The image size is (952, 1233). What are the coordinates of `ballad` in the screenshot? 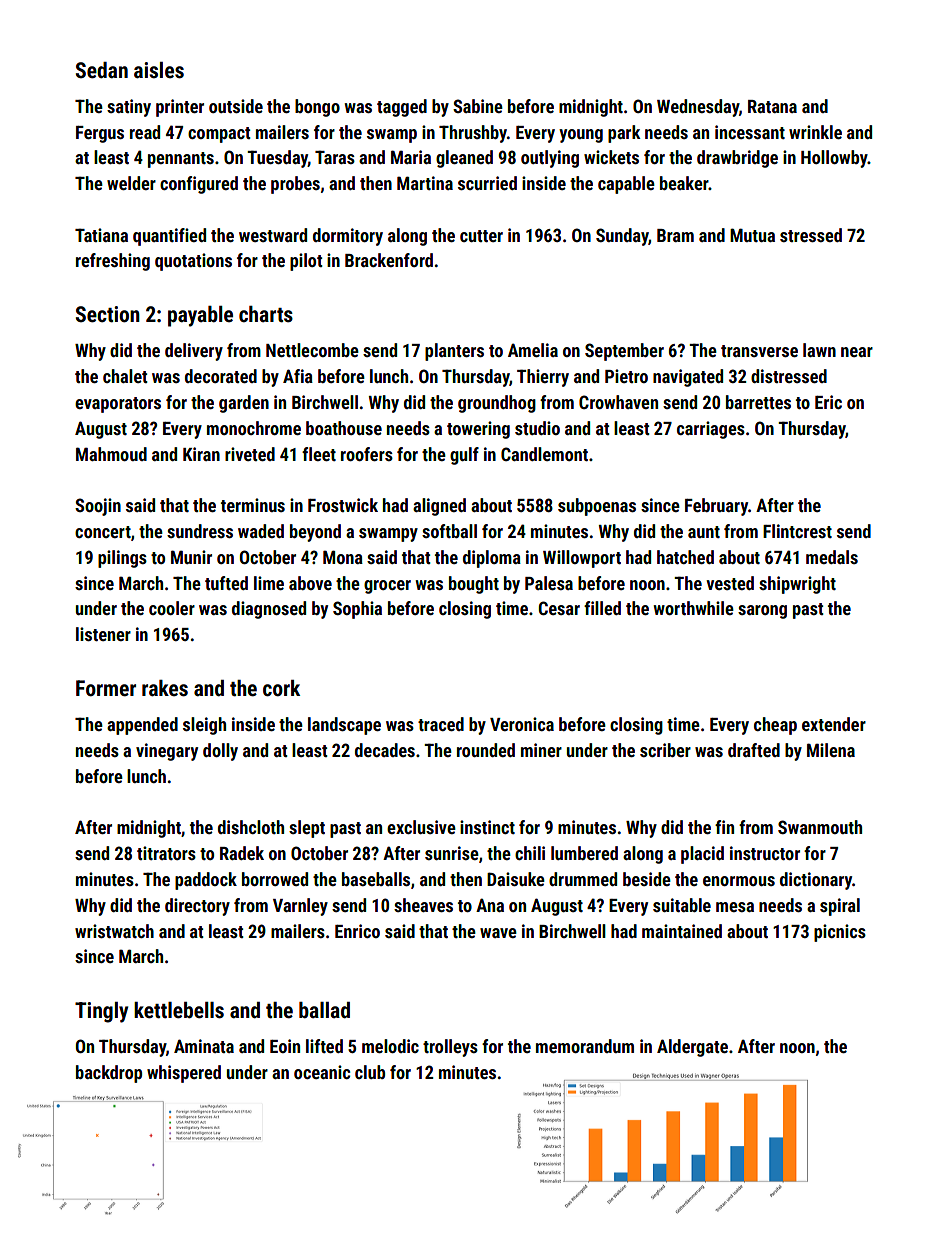 It's located at (324, 1010).
